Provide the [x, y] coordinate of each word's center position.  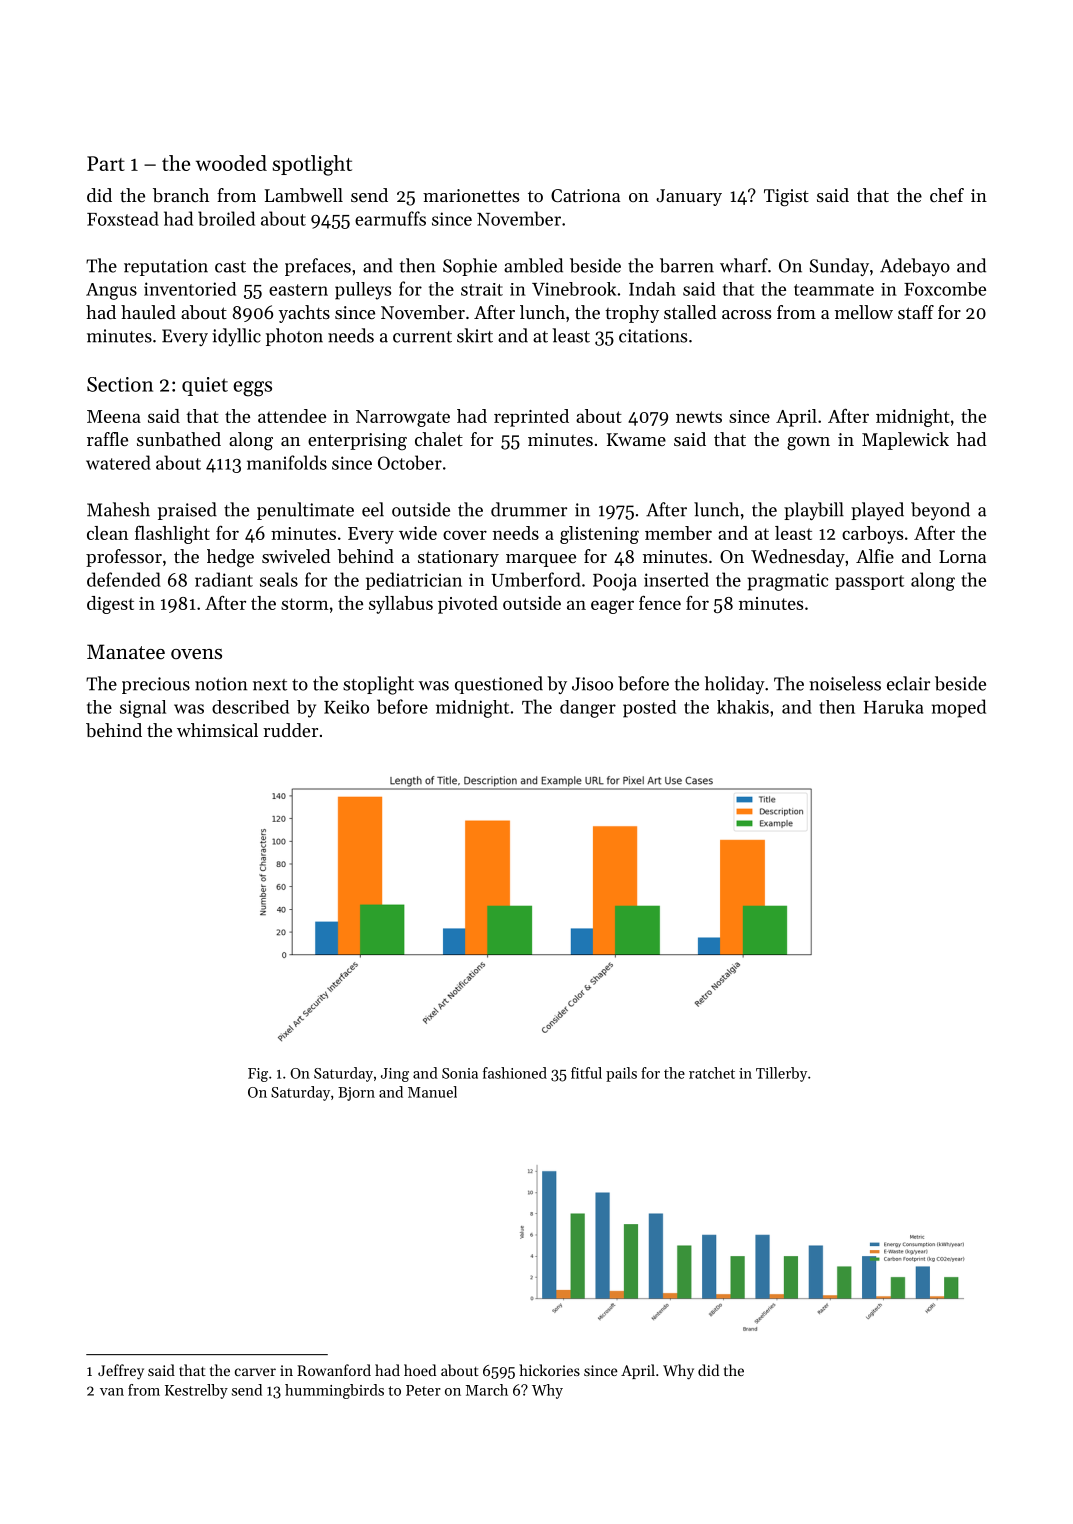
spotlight [312, 165]
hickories [549, 1370]
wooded [231, 163]
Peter [423, 1390]
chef [947, 195]
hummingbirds [334, 1391]
